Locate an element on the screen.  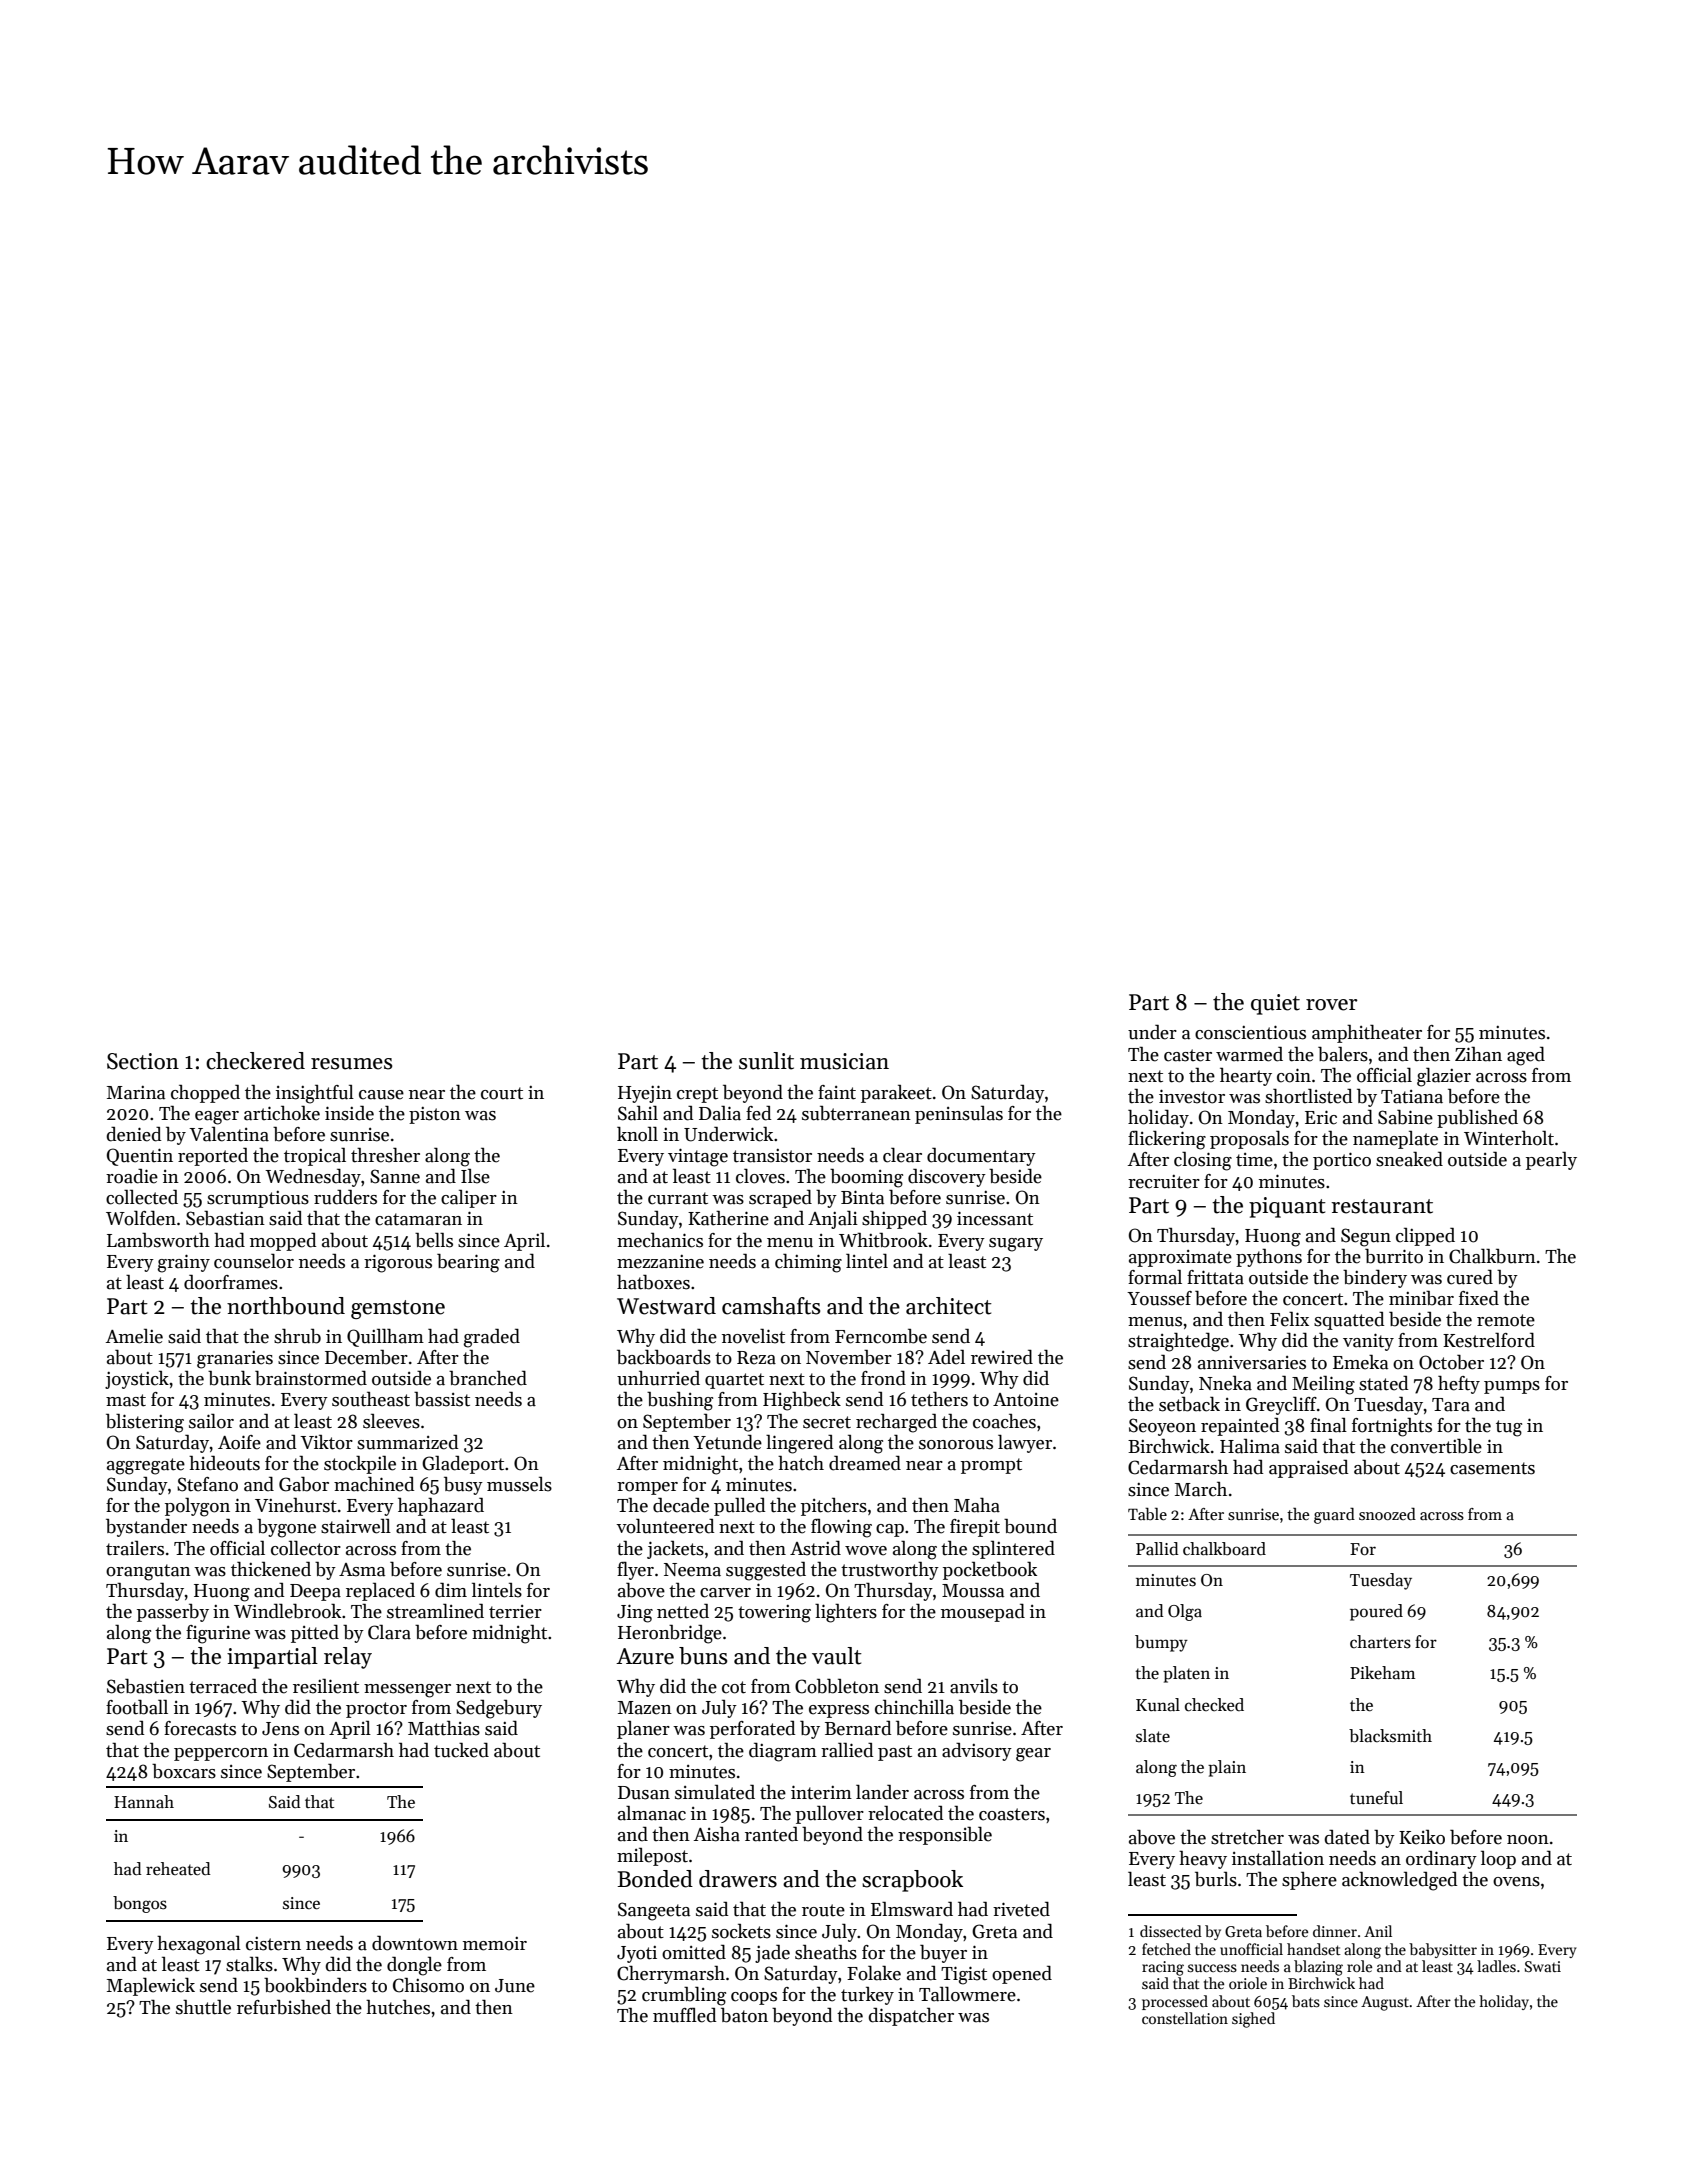
tuneful is located at coordinates (1376, 1798).
